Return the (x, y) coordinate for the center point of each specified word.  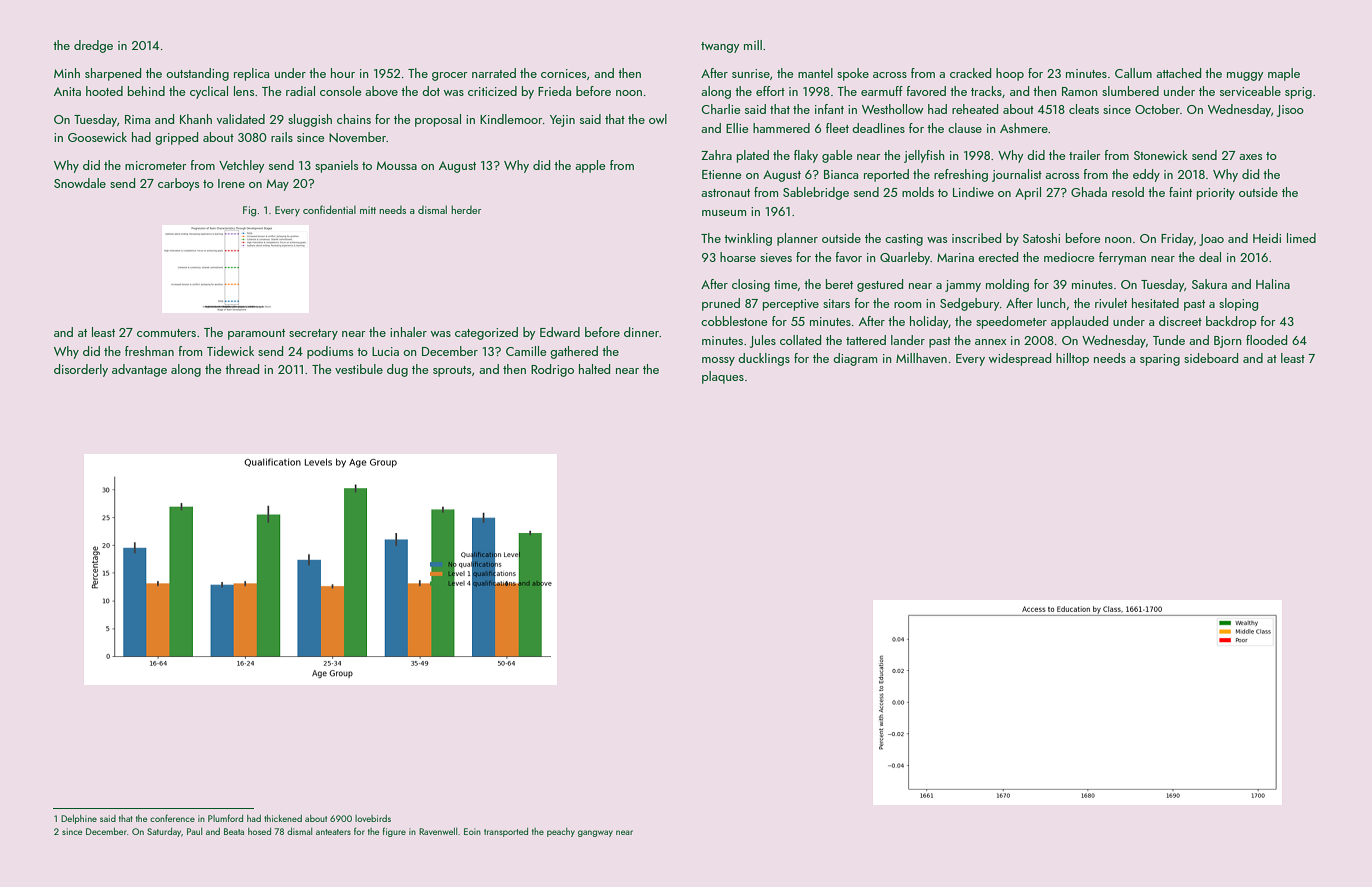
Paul (194, 831)
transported (506, 832)
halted (594, 369)
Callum (1133, 73)
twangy (720, 47)
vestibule (359, 369)
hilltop (1072, 359)
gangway (595, 833)
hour (343, 73)
